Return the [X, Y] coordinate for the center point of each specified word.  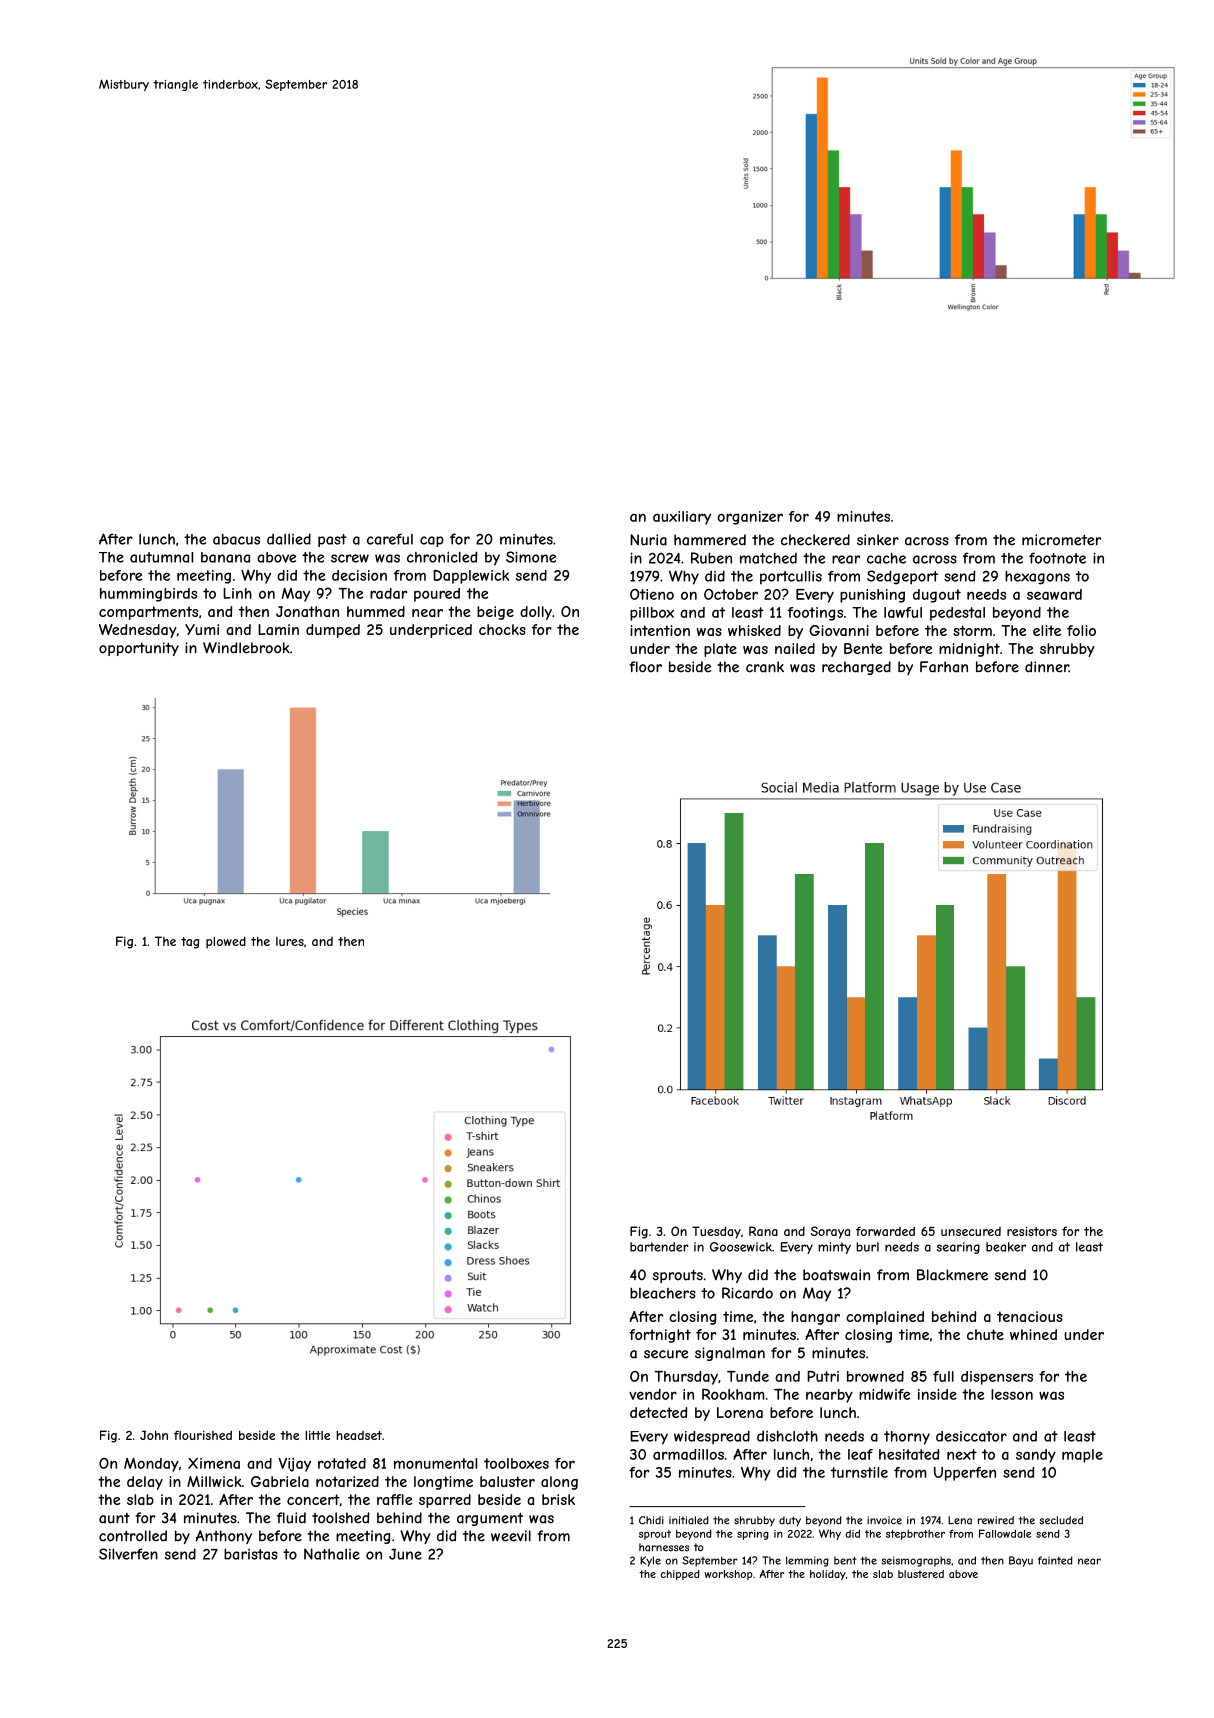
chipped [680, 1575]
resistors [1032, 1231]
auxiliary [682, 518]
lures [290, 941]
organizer [750, 518]
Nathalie [332, 1554]
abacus [236, 539]
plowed [226, 942]
